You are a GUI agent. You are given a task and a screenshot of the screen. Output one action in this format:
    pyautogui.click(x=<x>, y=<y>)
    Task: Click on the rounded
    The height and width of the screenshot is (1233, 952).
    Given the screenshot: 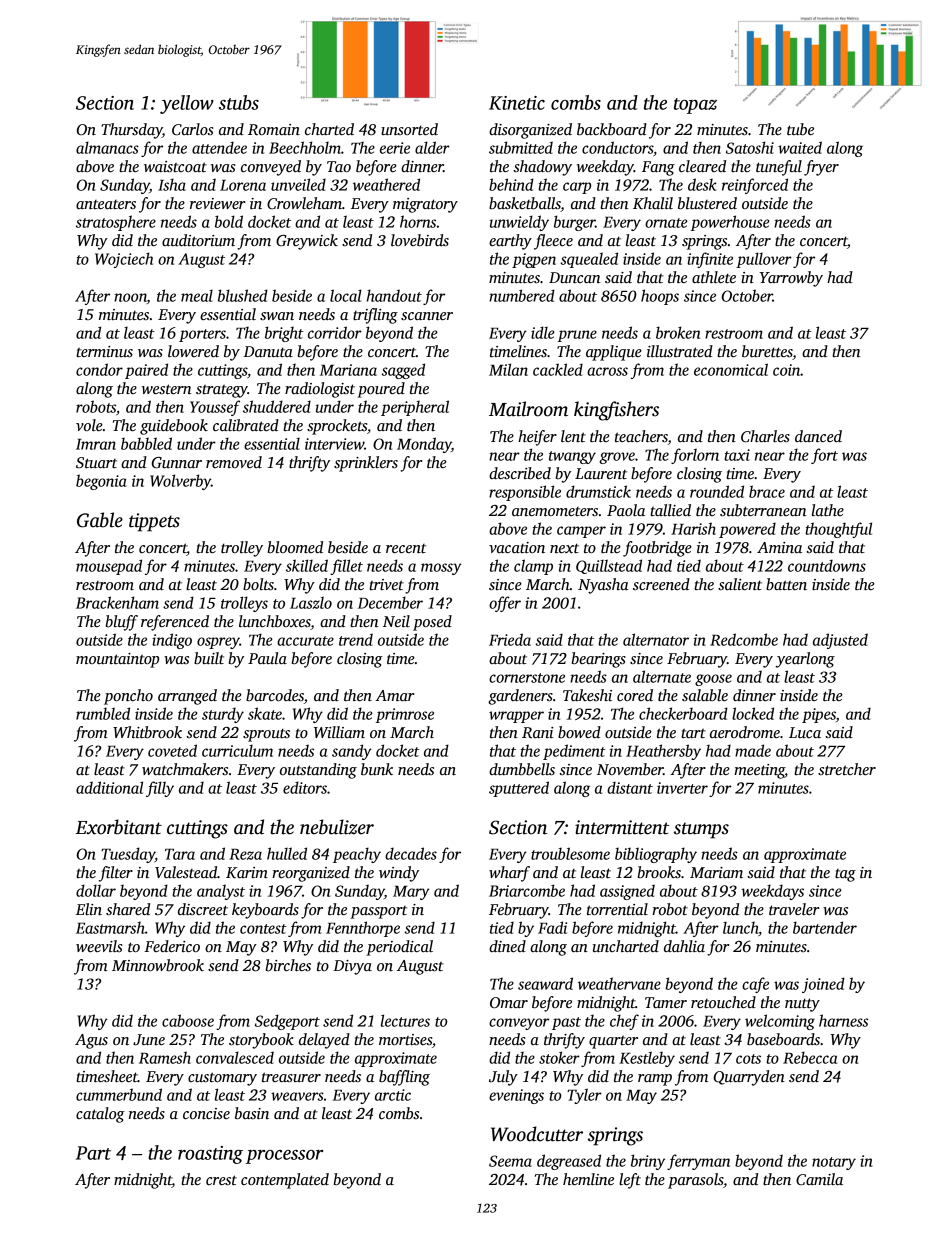 What is the action you would take?
    pyautogui.click(x=717, y=491)
